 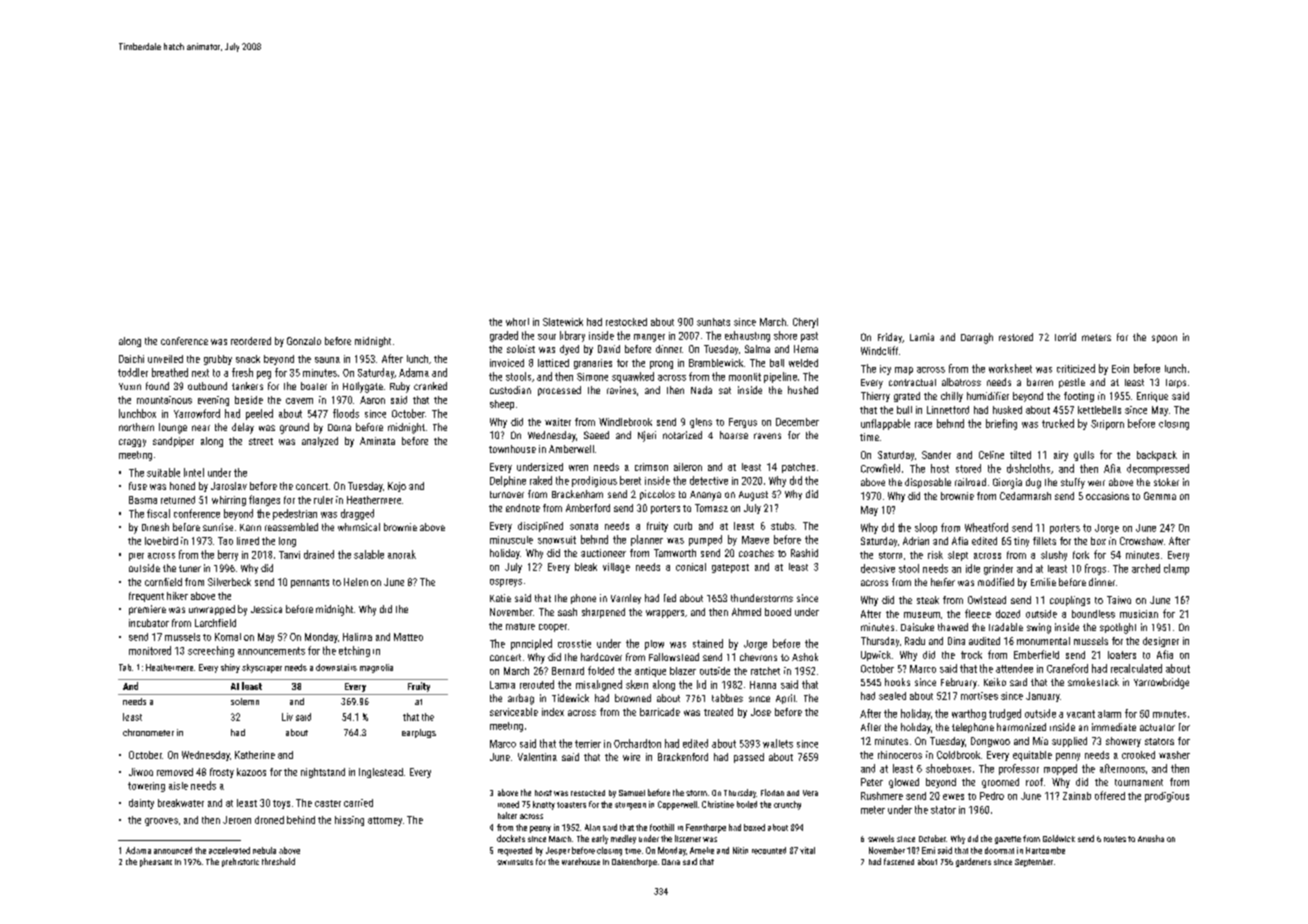 I want to click on magnolia, so click(x=376, y=668).
